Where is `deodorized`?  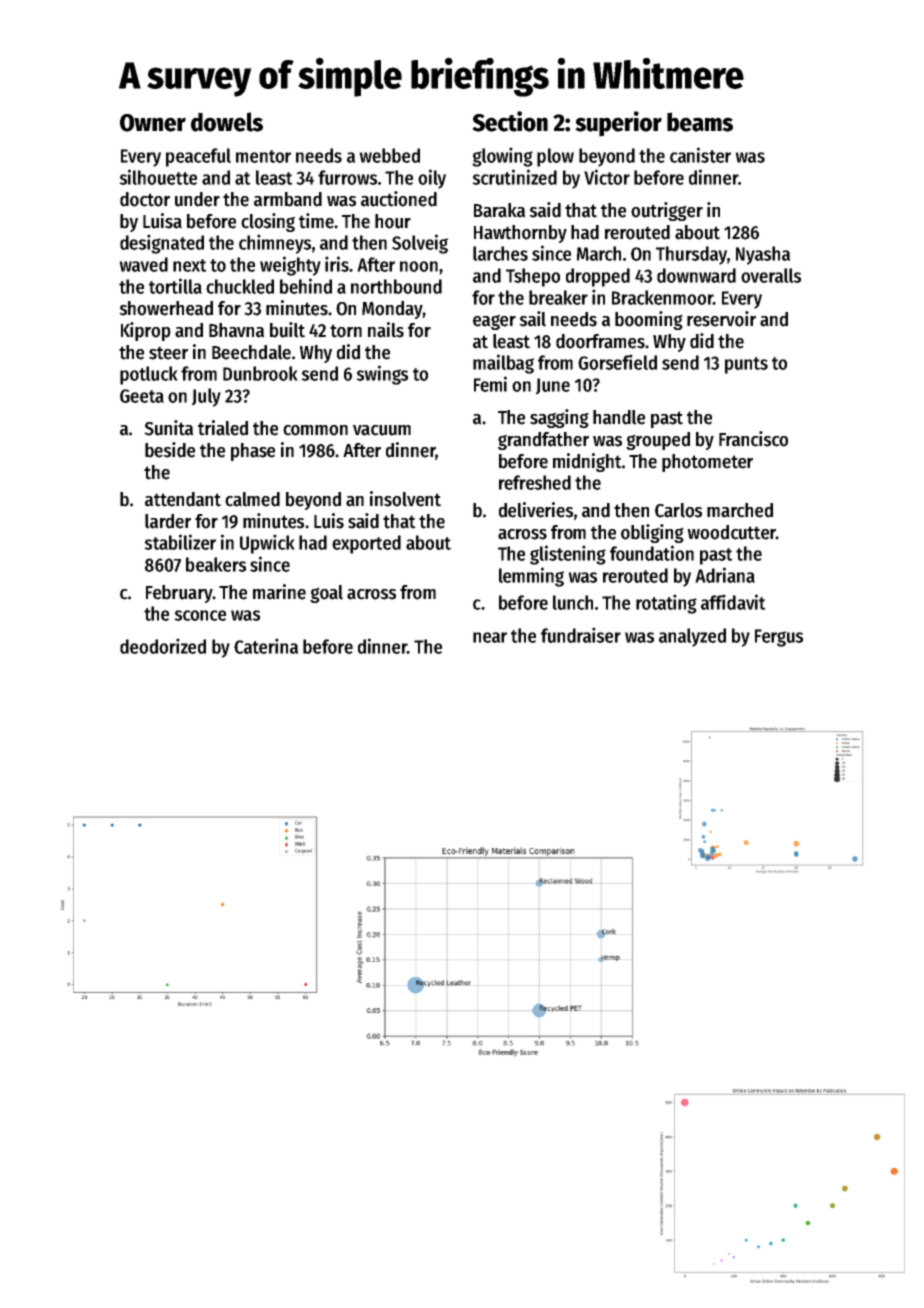
deodorized is located at coordinates (163, 646).
